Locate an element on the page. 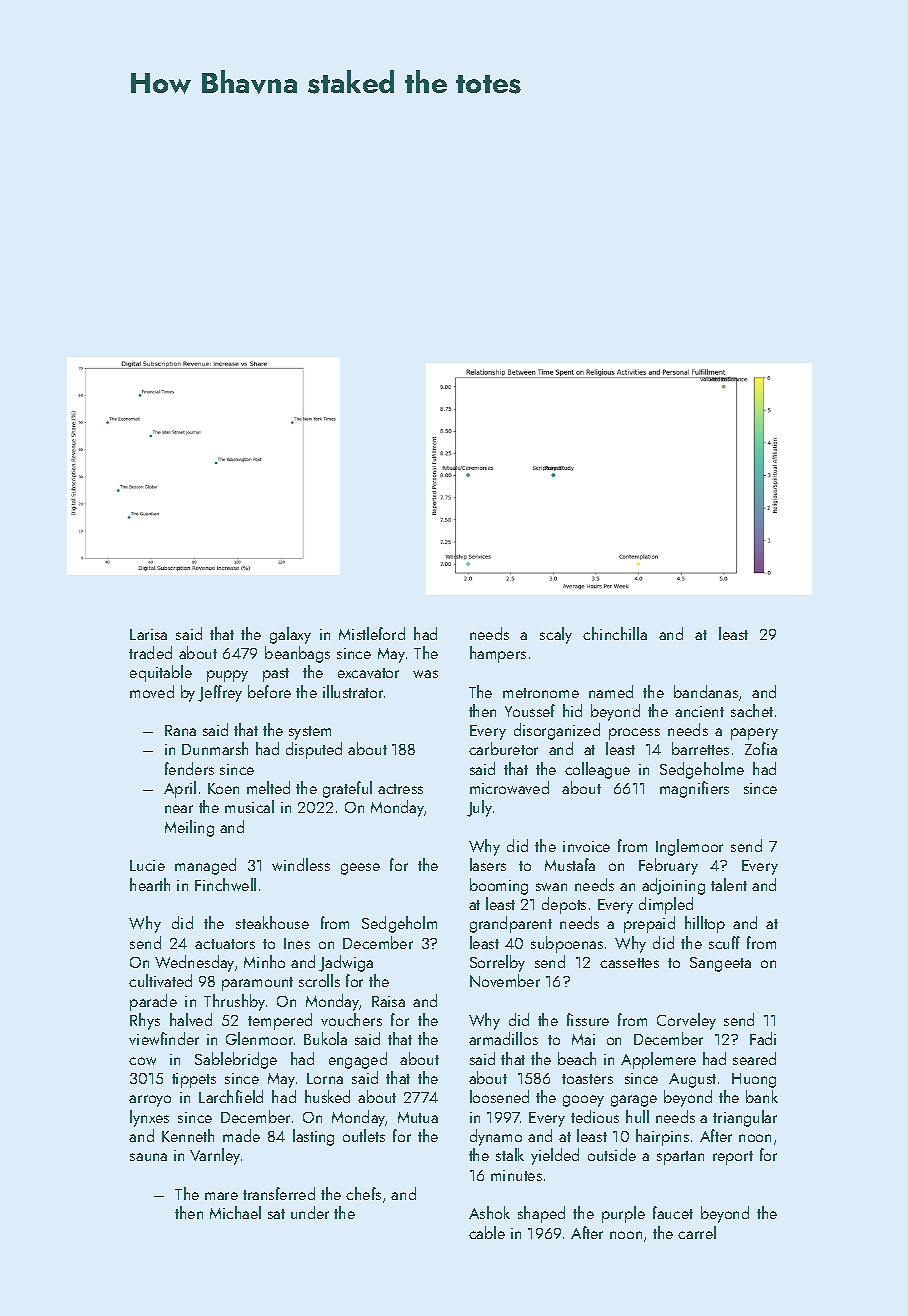 The width and height of the page is (908, 1316). galaxy is located at coordinates (290, 635).
